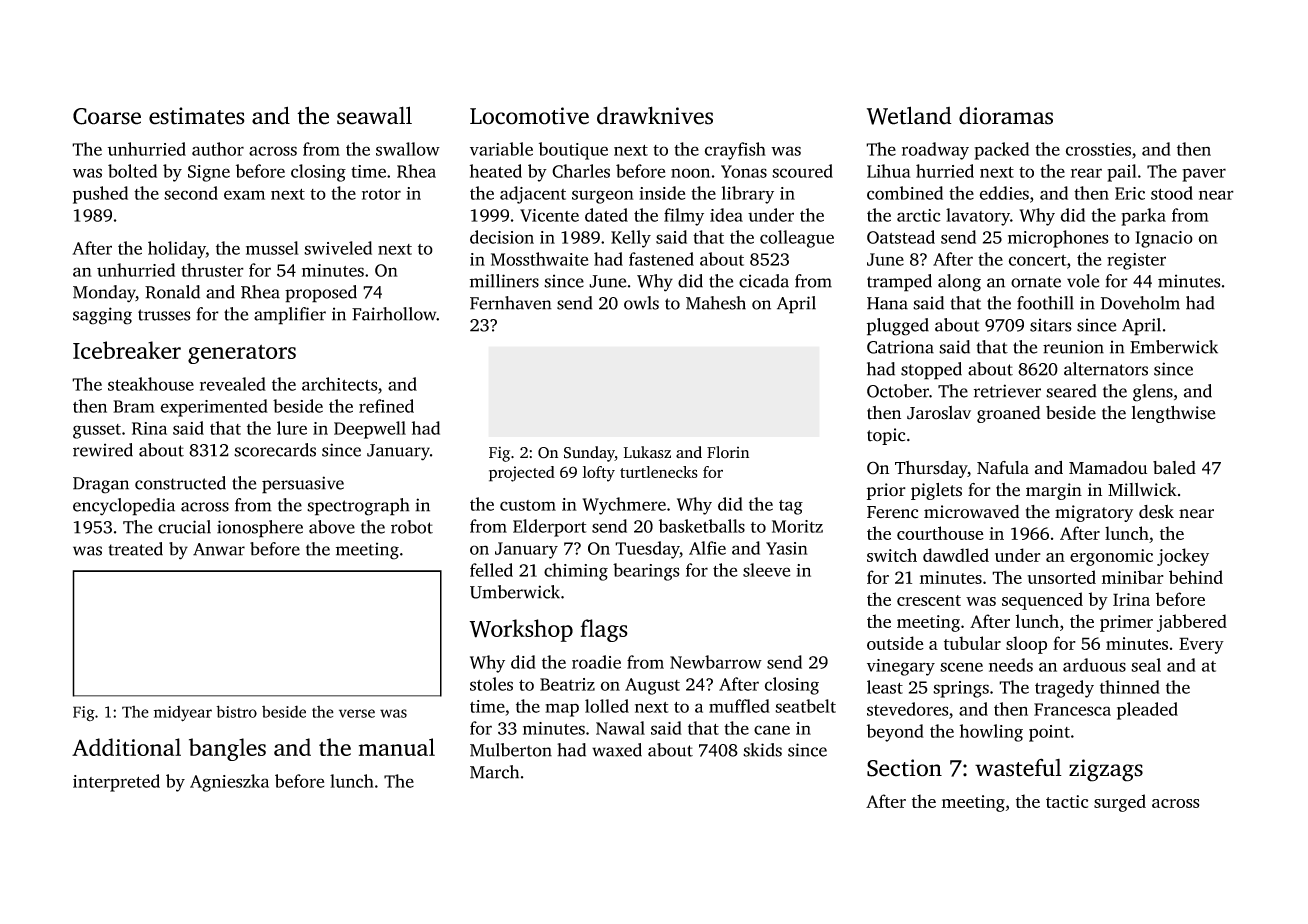  What do you see at coordinates (1006, 116) in the screenshot?
I see `dioramas` at bounding box center [1006, 116].
